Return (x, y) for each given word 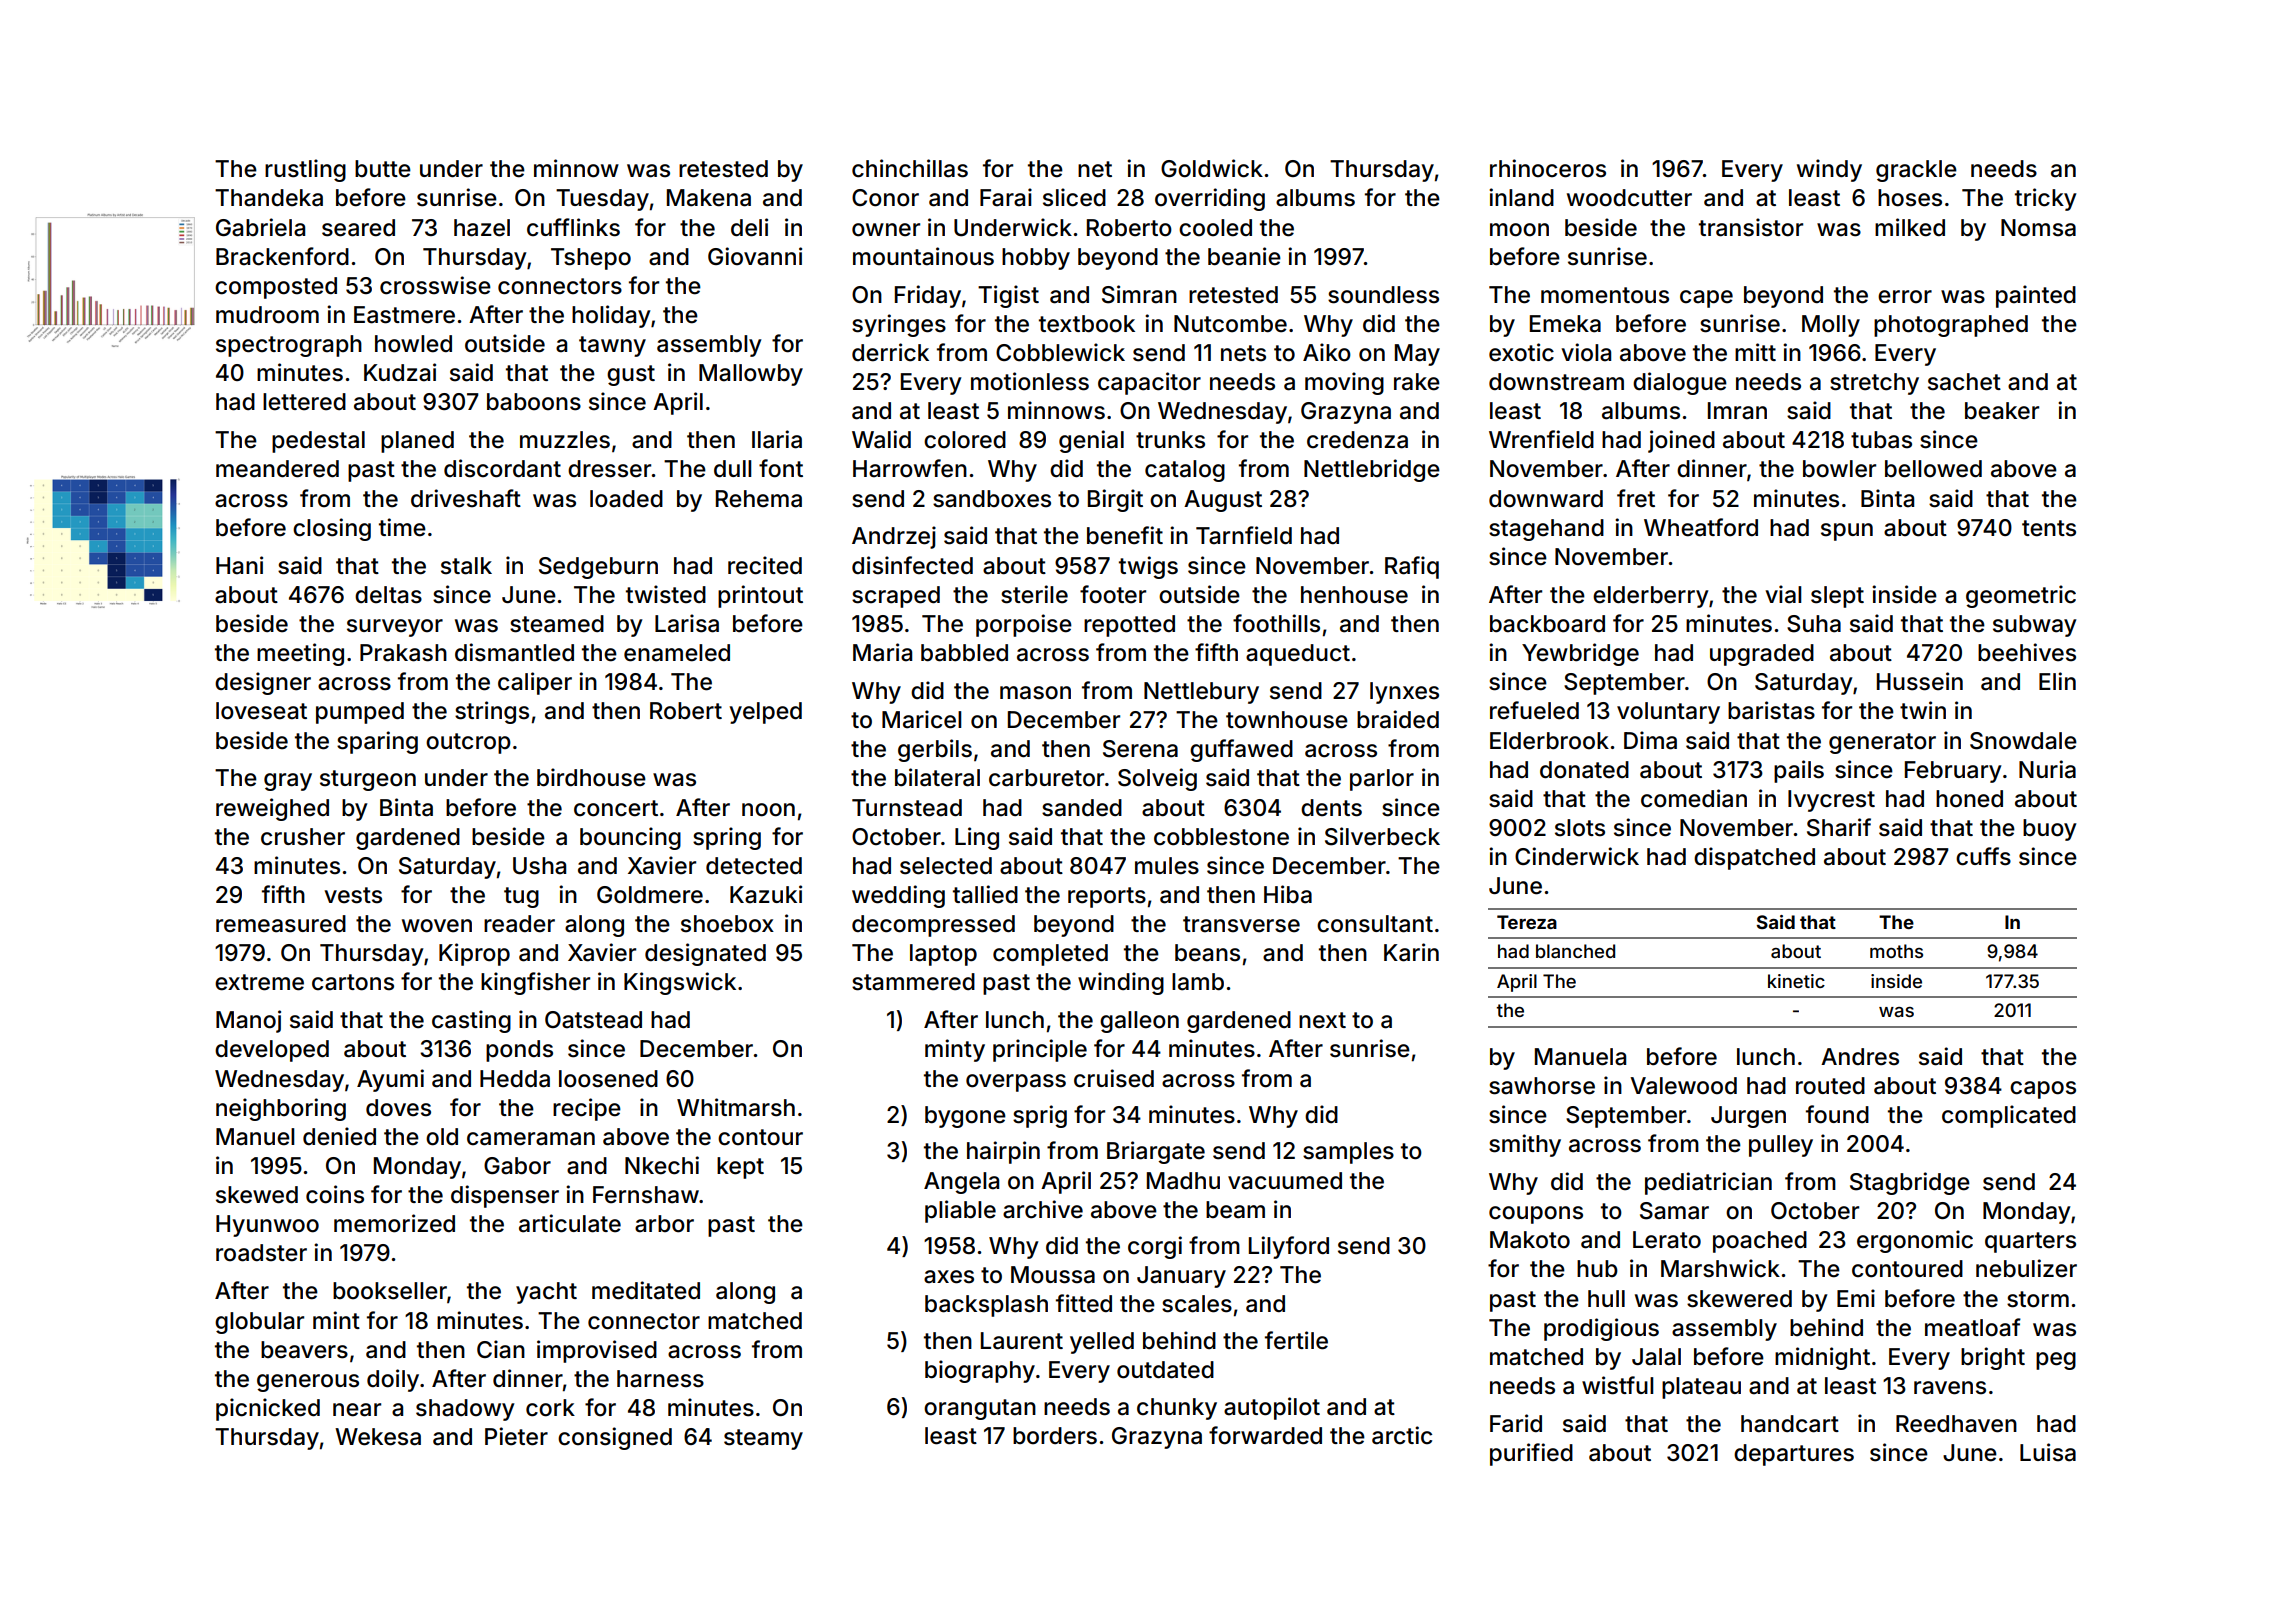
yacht (546, 1293)
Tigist (1008, 296)
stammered (913, 982)
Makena (709, 198)
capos (2043, 1090)
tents (2049, 528)
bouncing (630, 838)
